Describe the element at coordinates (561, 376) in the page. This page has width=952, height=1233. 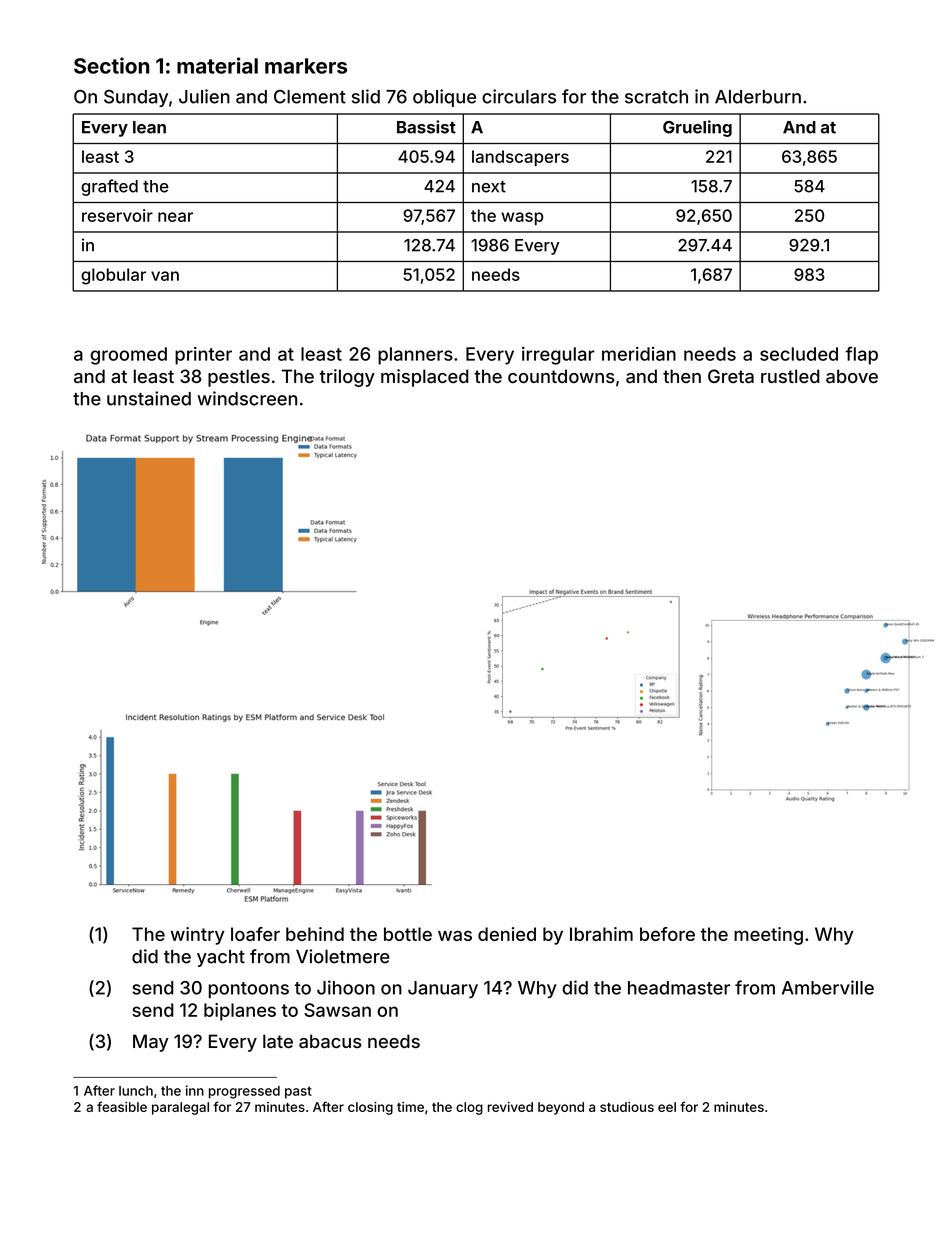
I see `countdowns` at that location.
